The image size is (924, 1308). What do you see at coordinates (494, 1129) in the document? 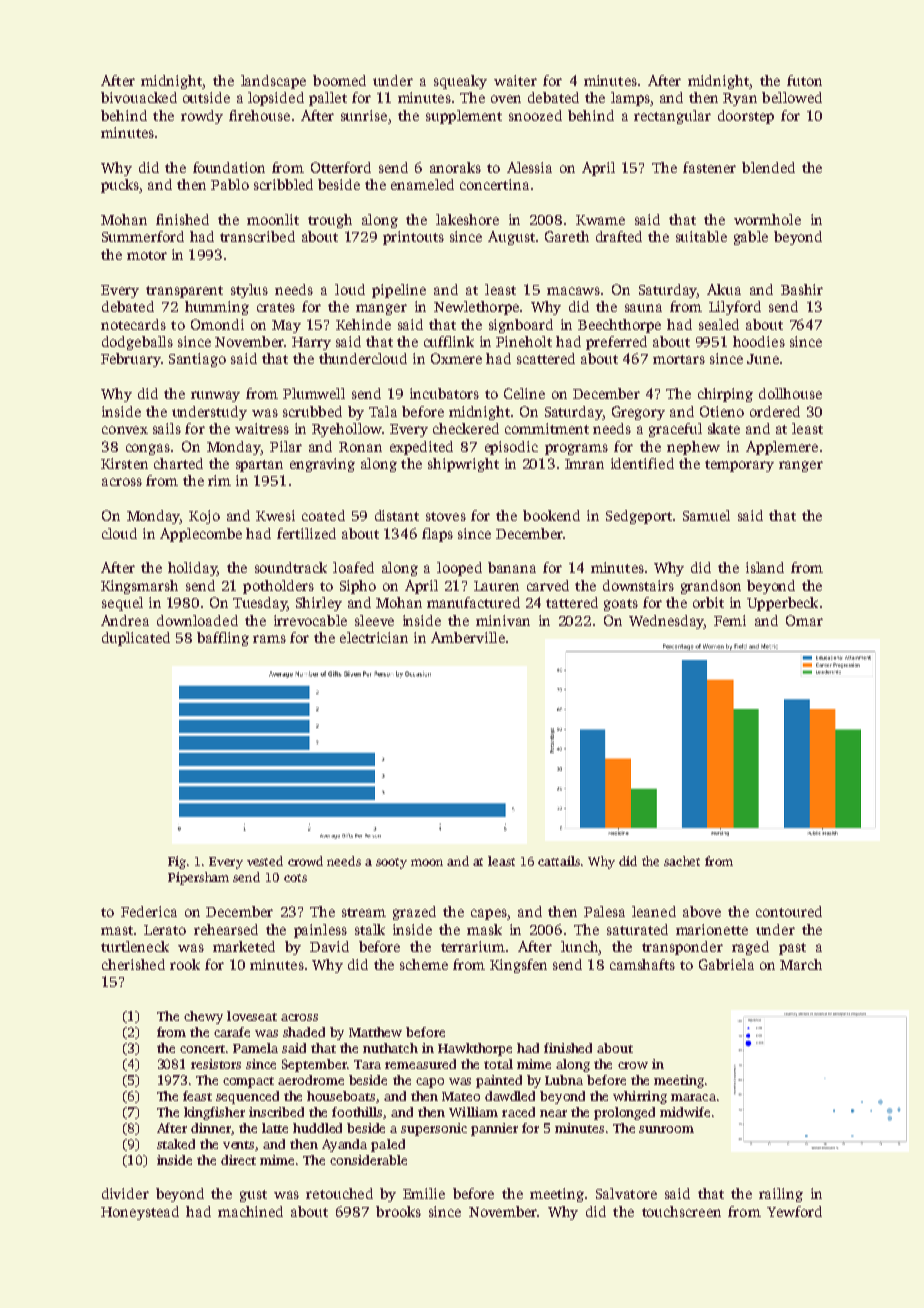
I see `pannier` at bounding box center [494, 1129].
